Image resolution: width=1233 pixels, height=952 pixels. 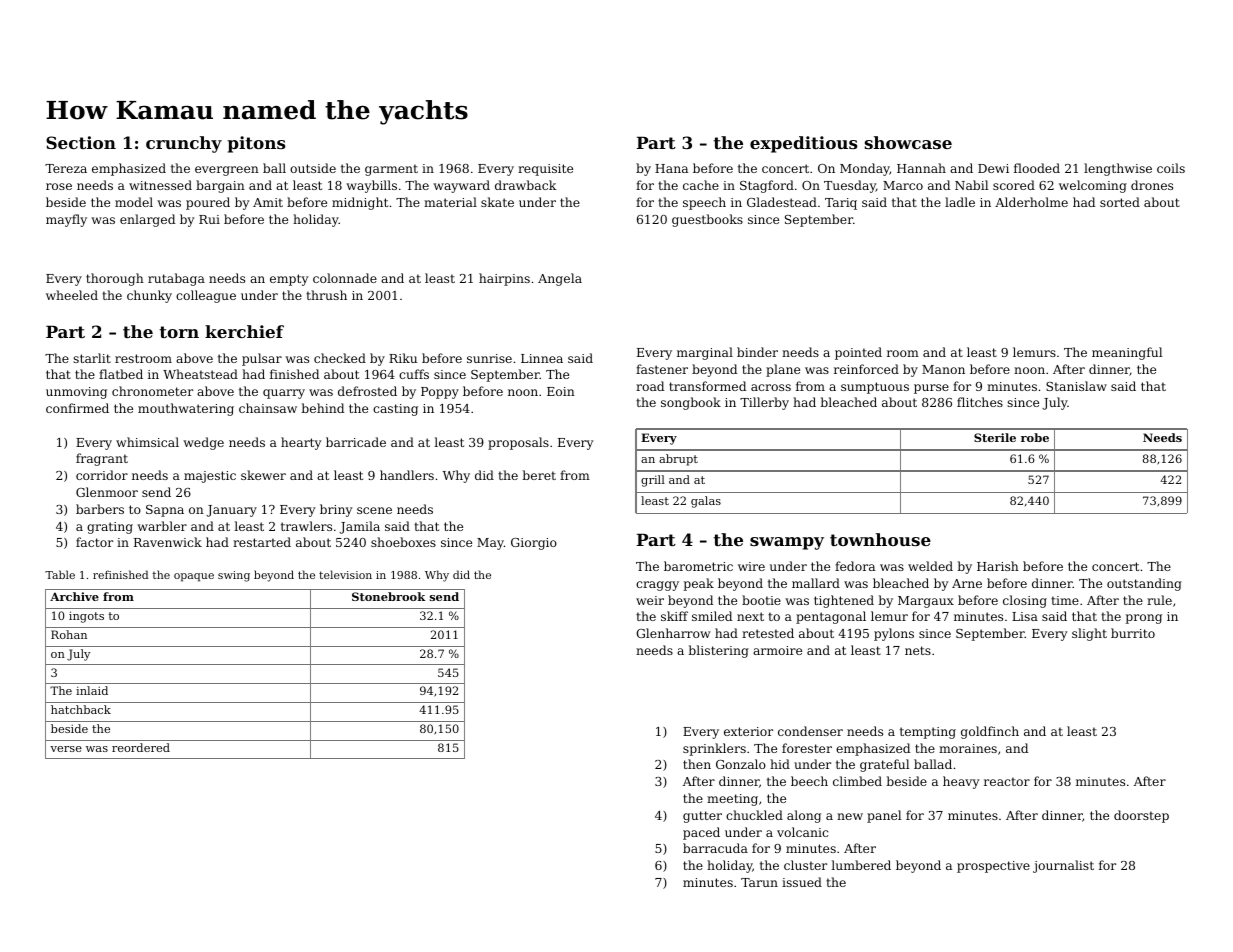 What do you see at coordinates (92, 690) in the page?
I see `inlaid` at bounding box center [92, 690].
